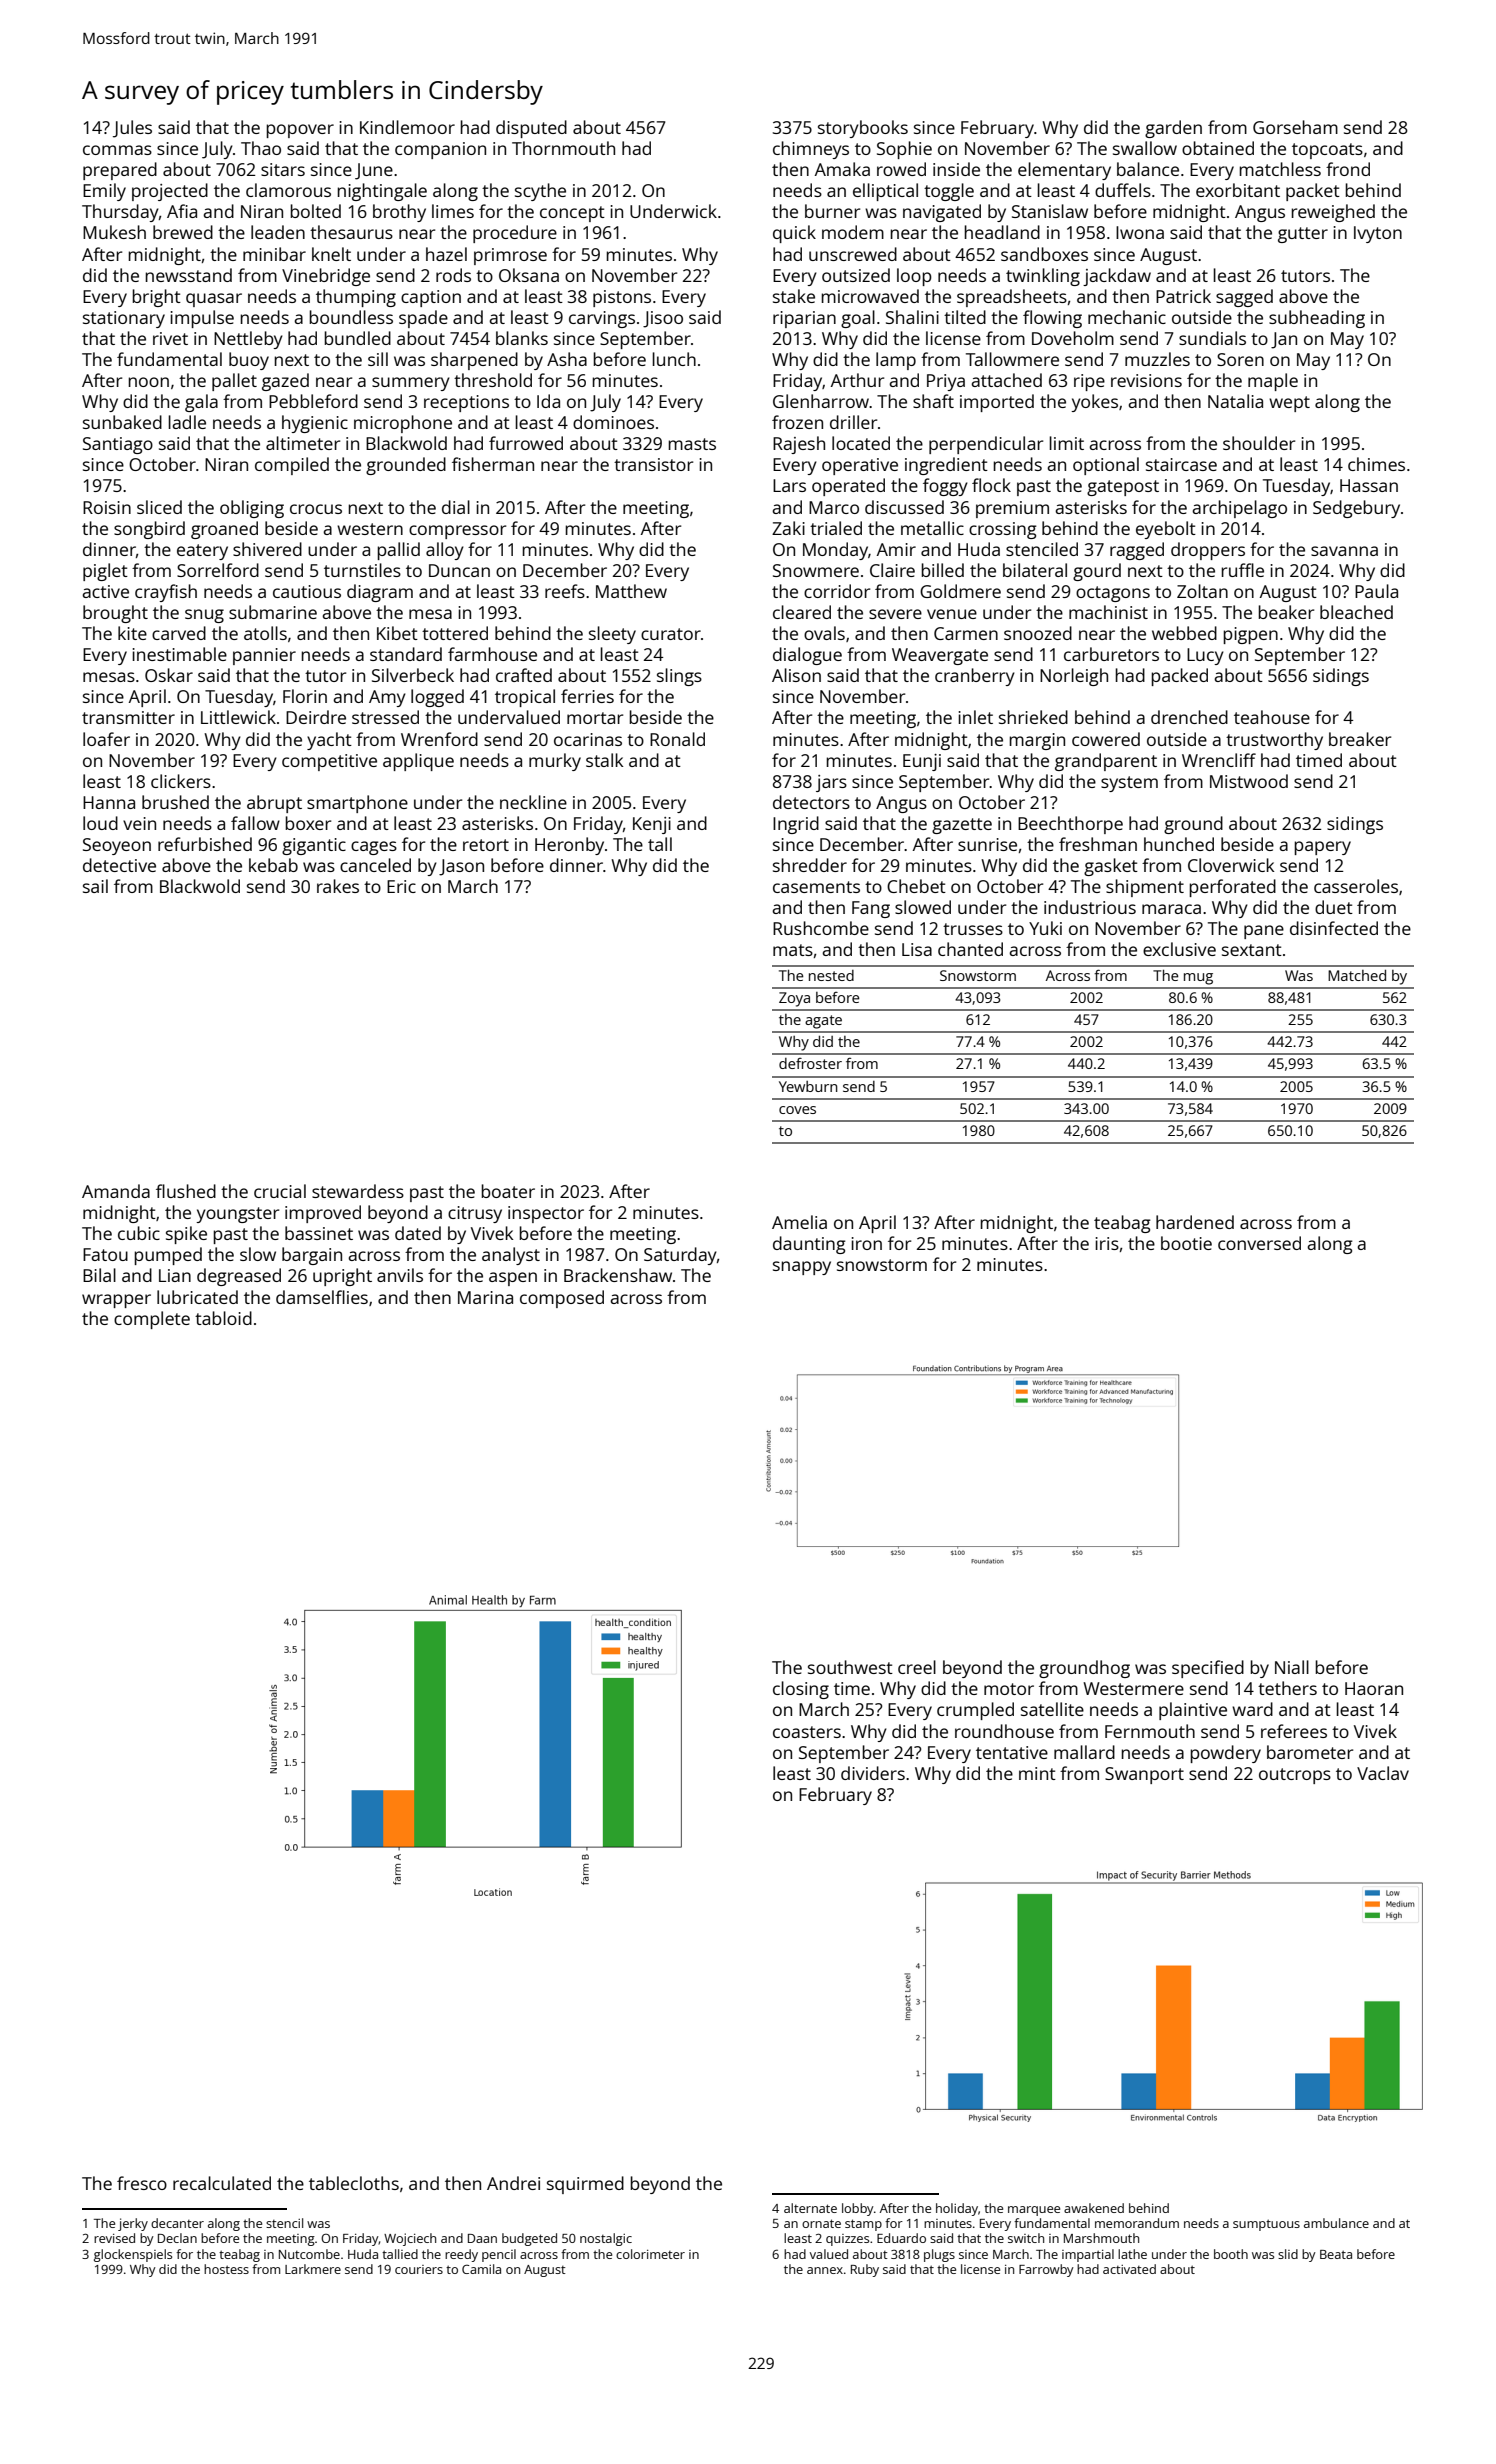  Describe the element at coordinates (1360, 739) in the image. I see `breaker` at that location.
